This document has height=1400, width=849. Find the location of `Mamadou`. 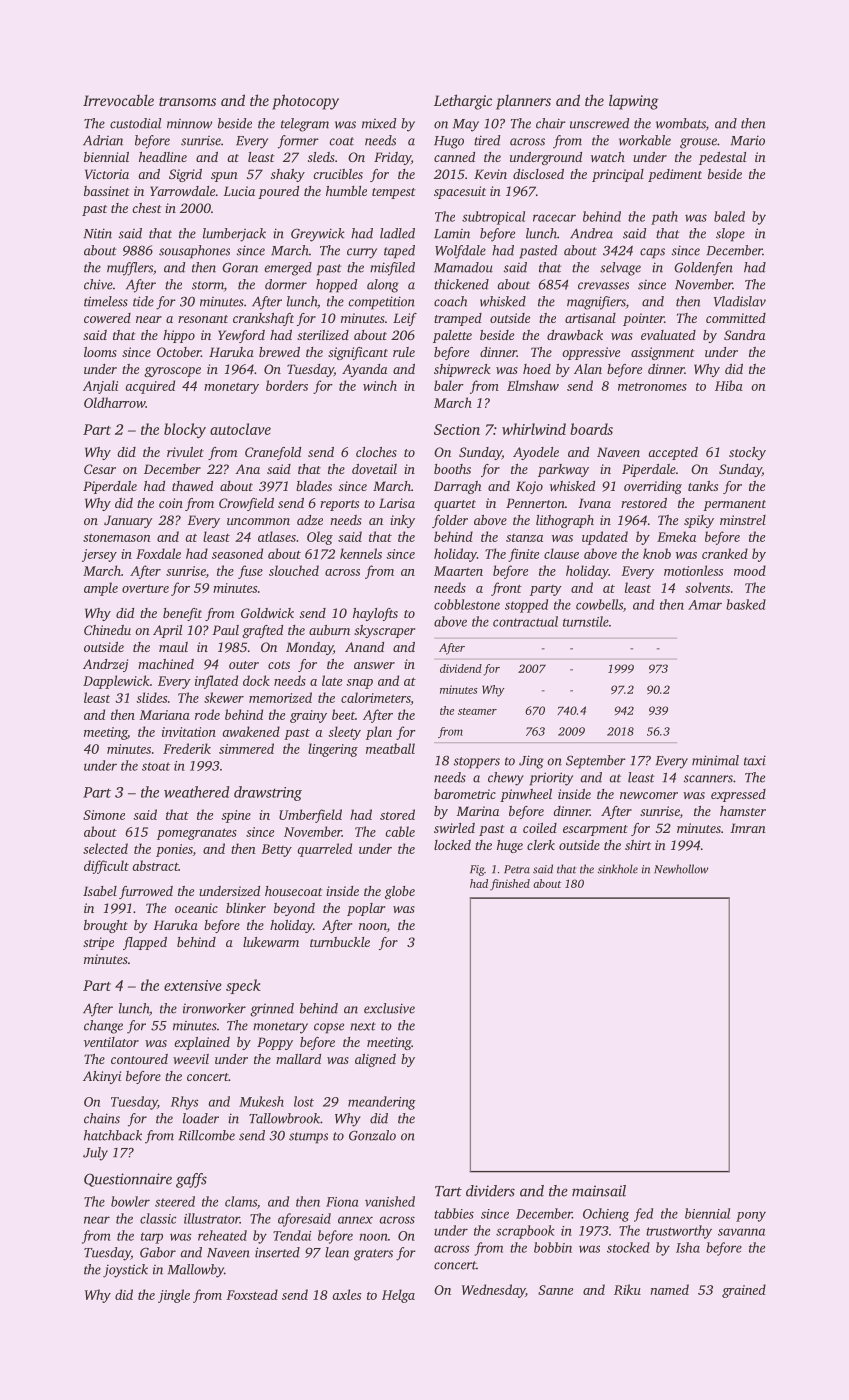

Mamadou is located at coordinates (463, 267).
